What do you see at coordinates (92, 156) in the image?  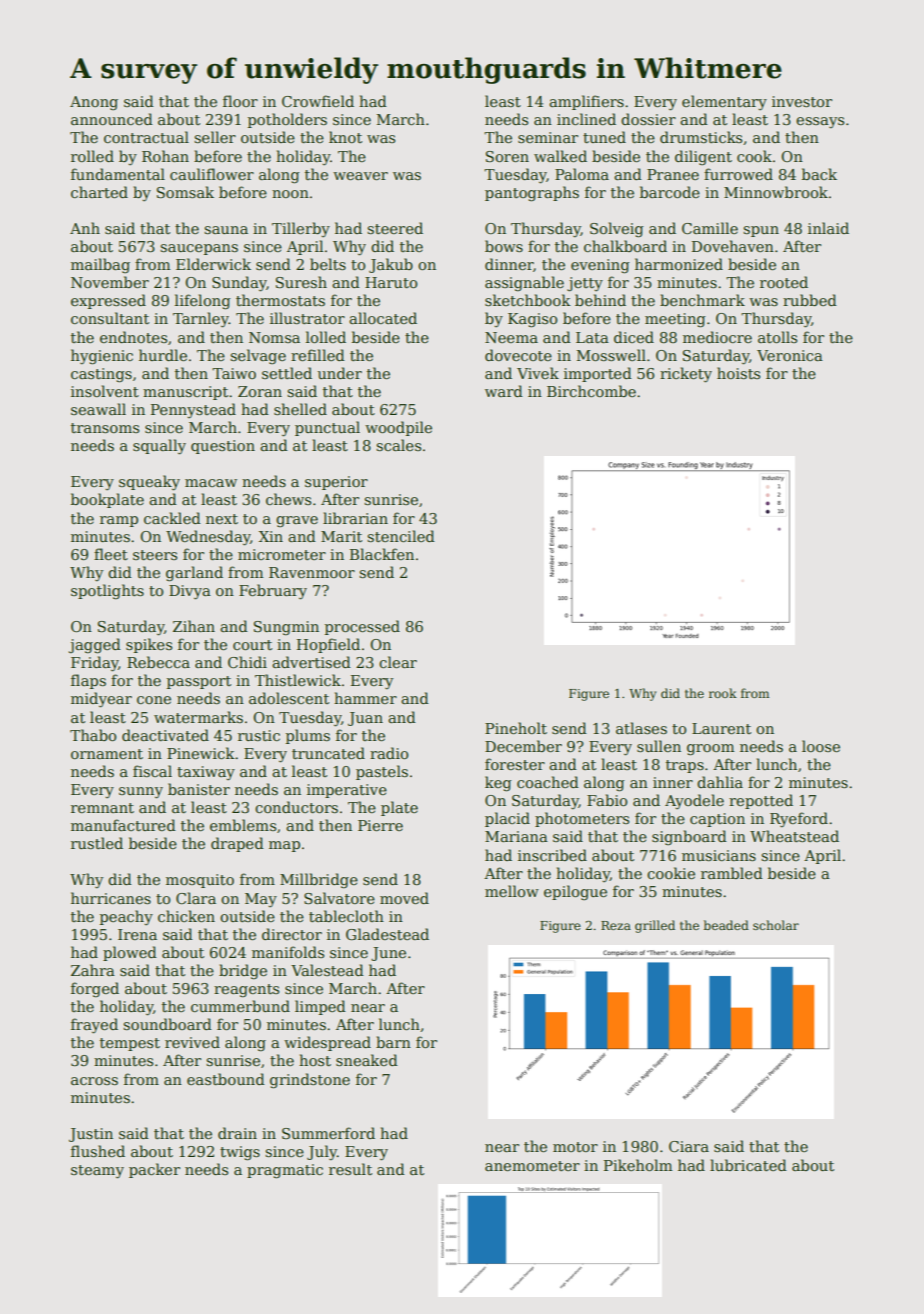 I see `rolled` at bounding box center [92, 156].
